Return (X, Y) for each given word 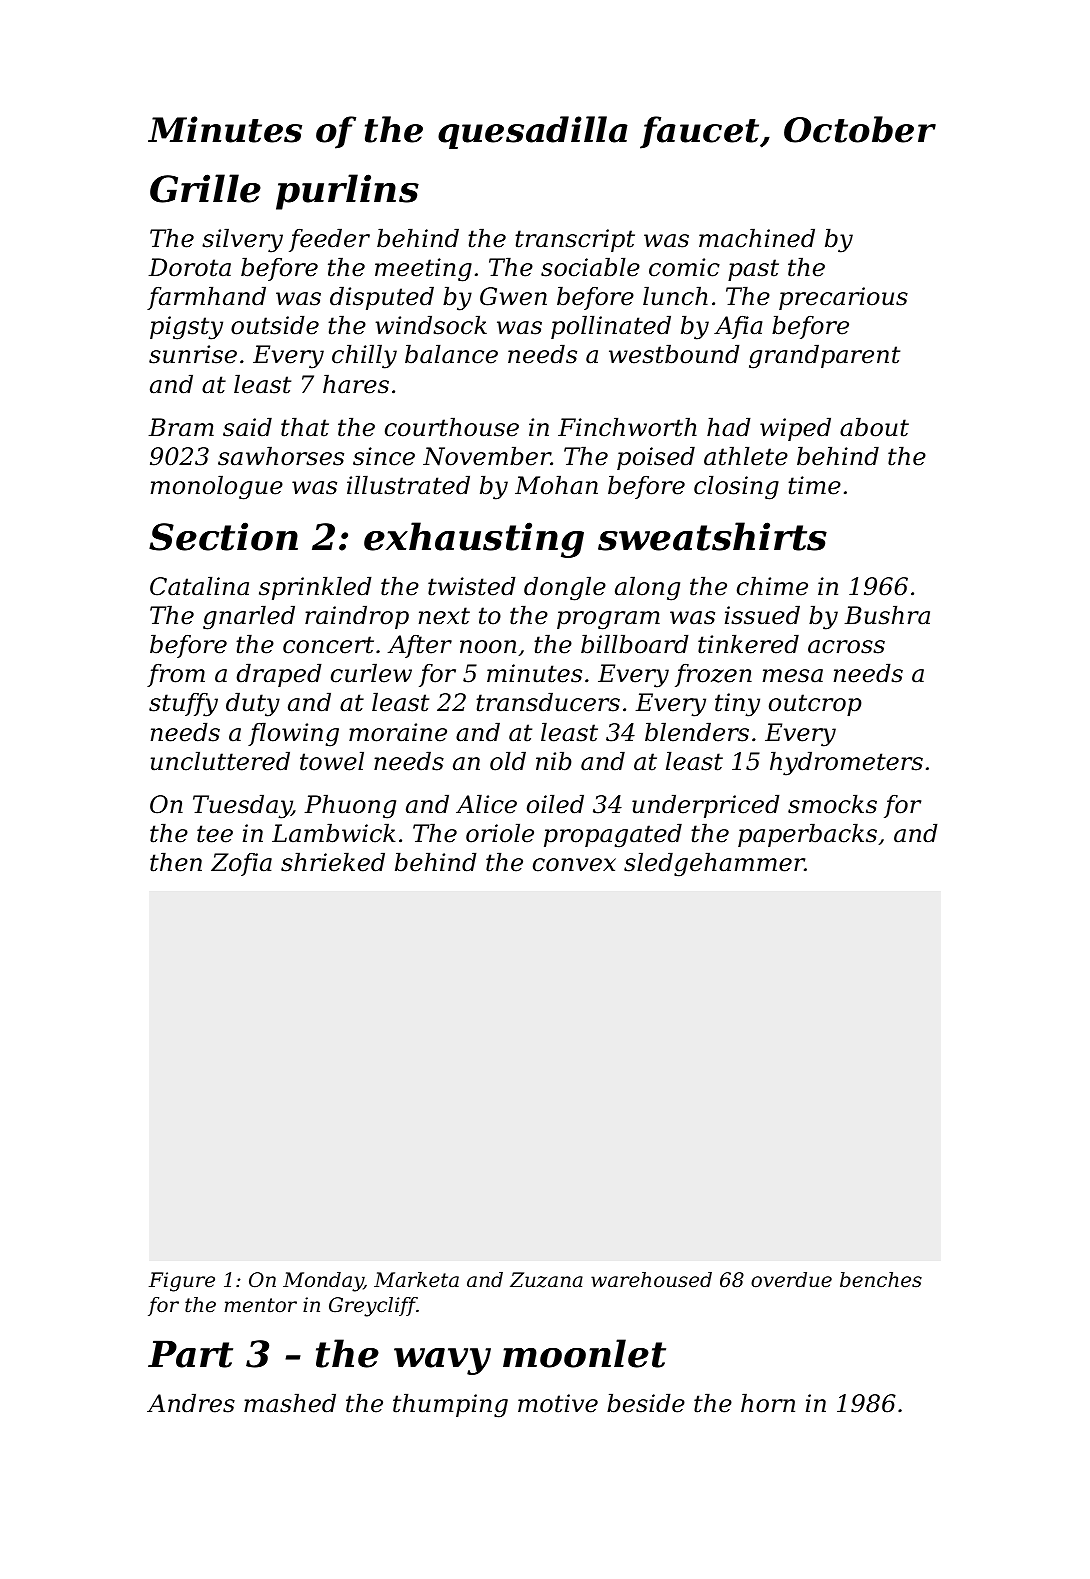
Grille (205, 188)
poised (656, 458)
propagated (613, 835)
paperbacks (807, 835)
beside (646, 1403)
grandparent (824, 356)
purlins (347, 192)
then (176, 862)
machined (757, 238)
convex (574, 865)
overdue (791, 1280)
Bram (181, 427)
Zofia (241, 864)
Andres (191, 1403)
